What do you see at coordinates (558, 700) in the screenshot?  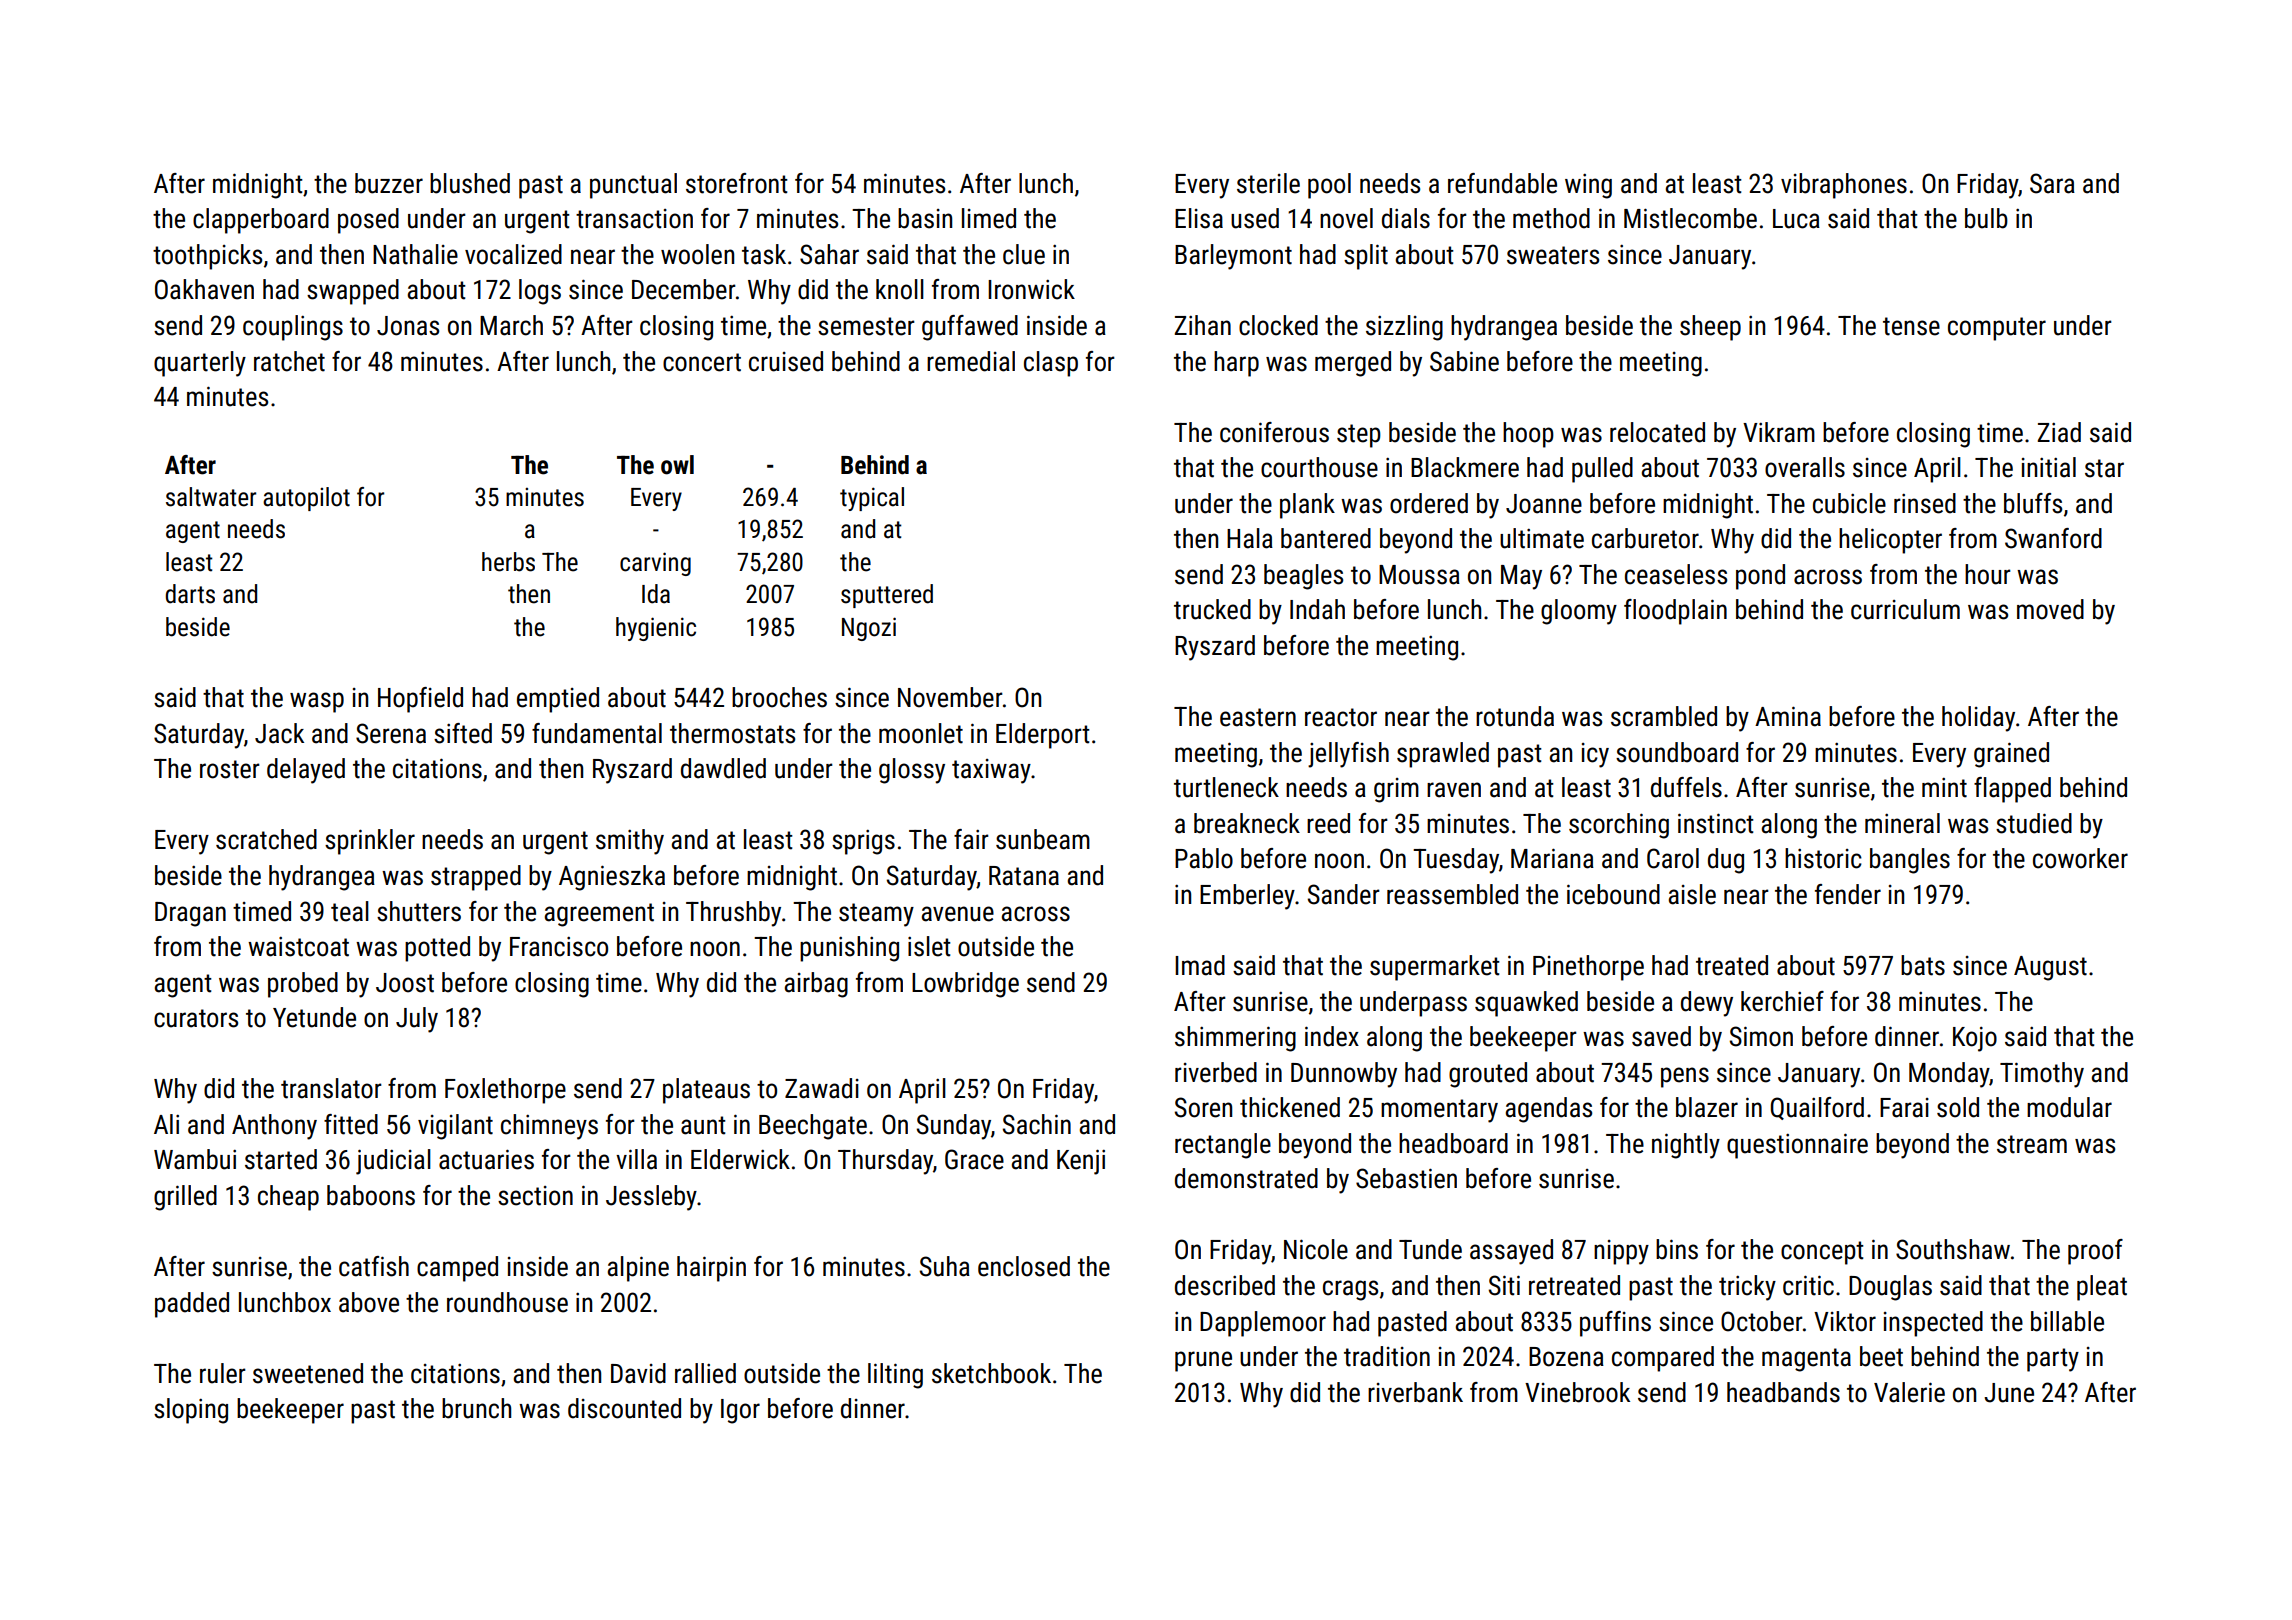 I see `emptied` at bounding box center [558, 700].
